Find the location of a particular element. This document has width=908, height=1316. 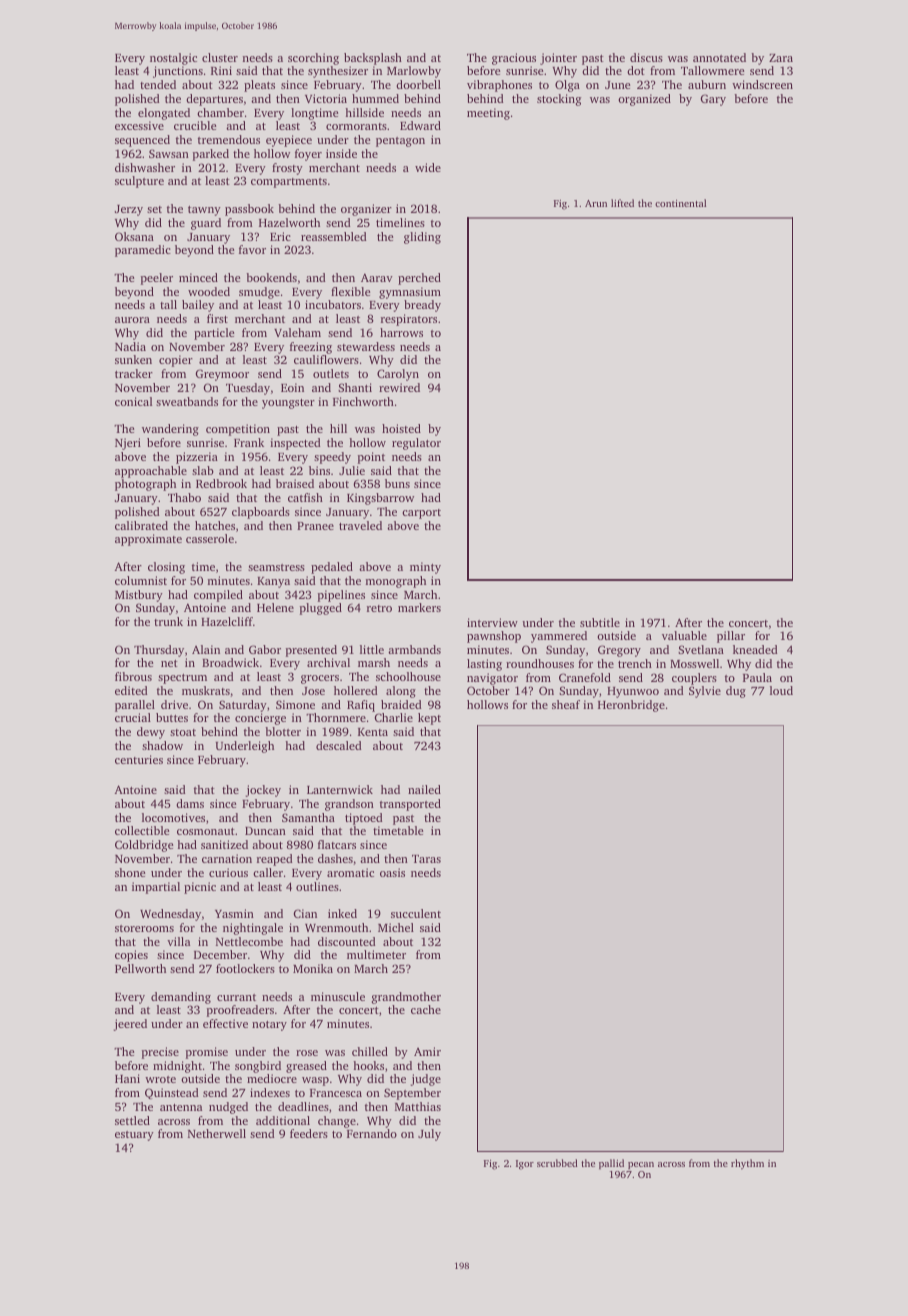

estuary is located at coordinates (134, 1136).
